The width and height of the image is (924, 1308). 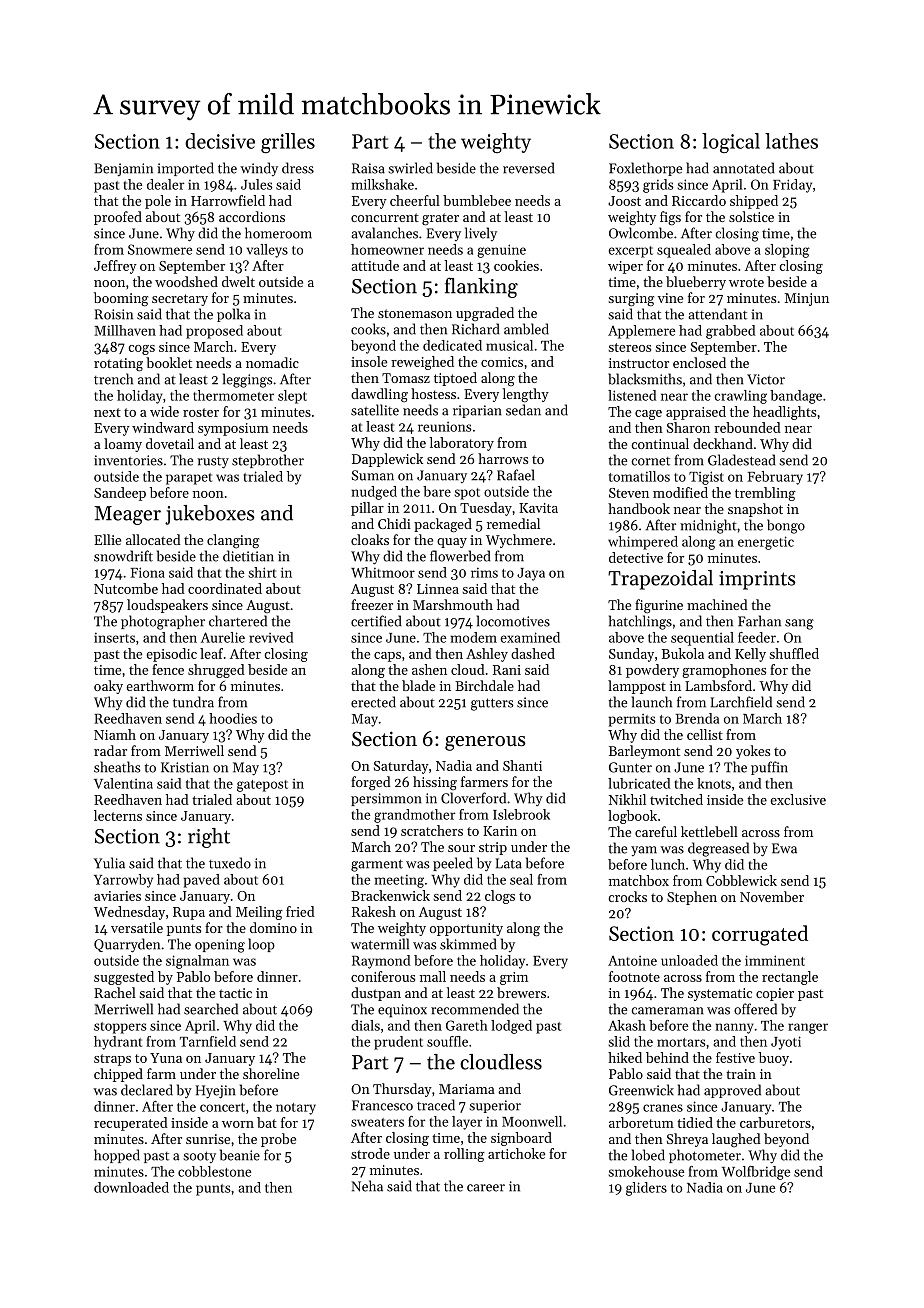 I want to click on rusty, so click(x=213, y=463).
